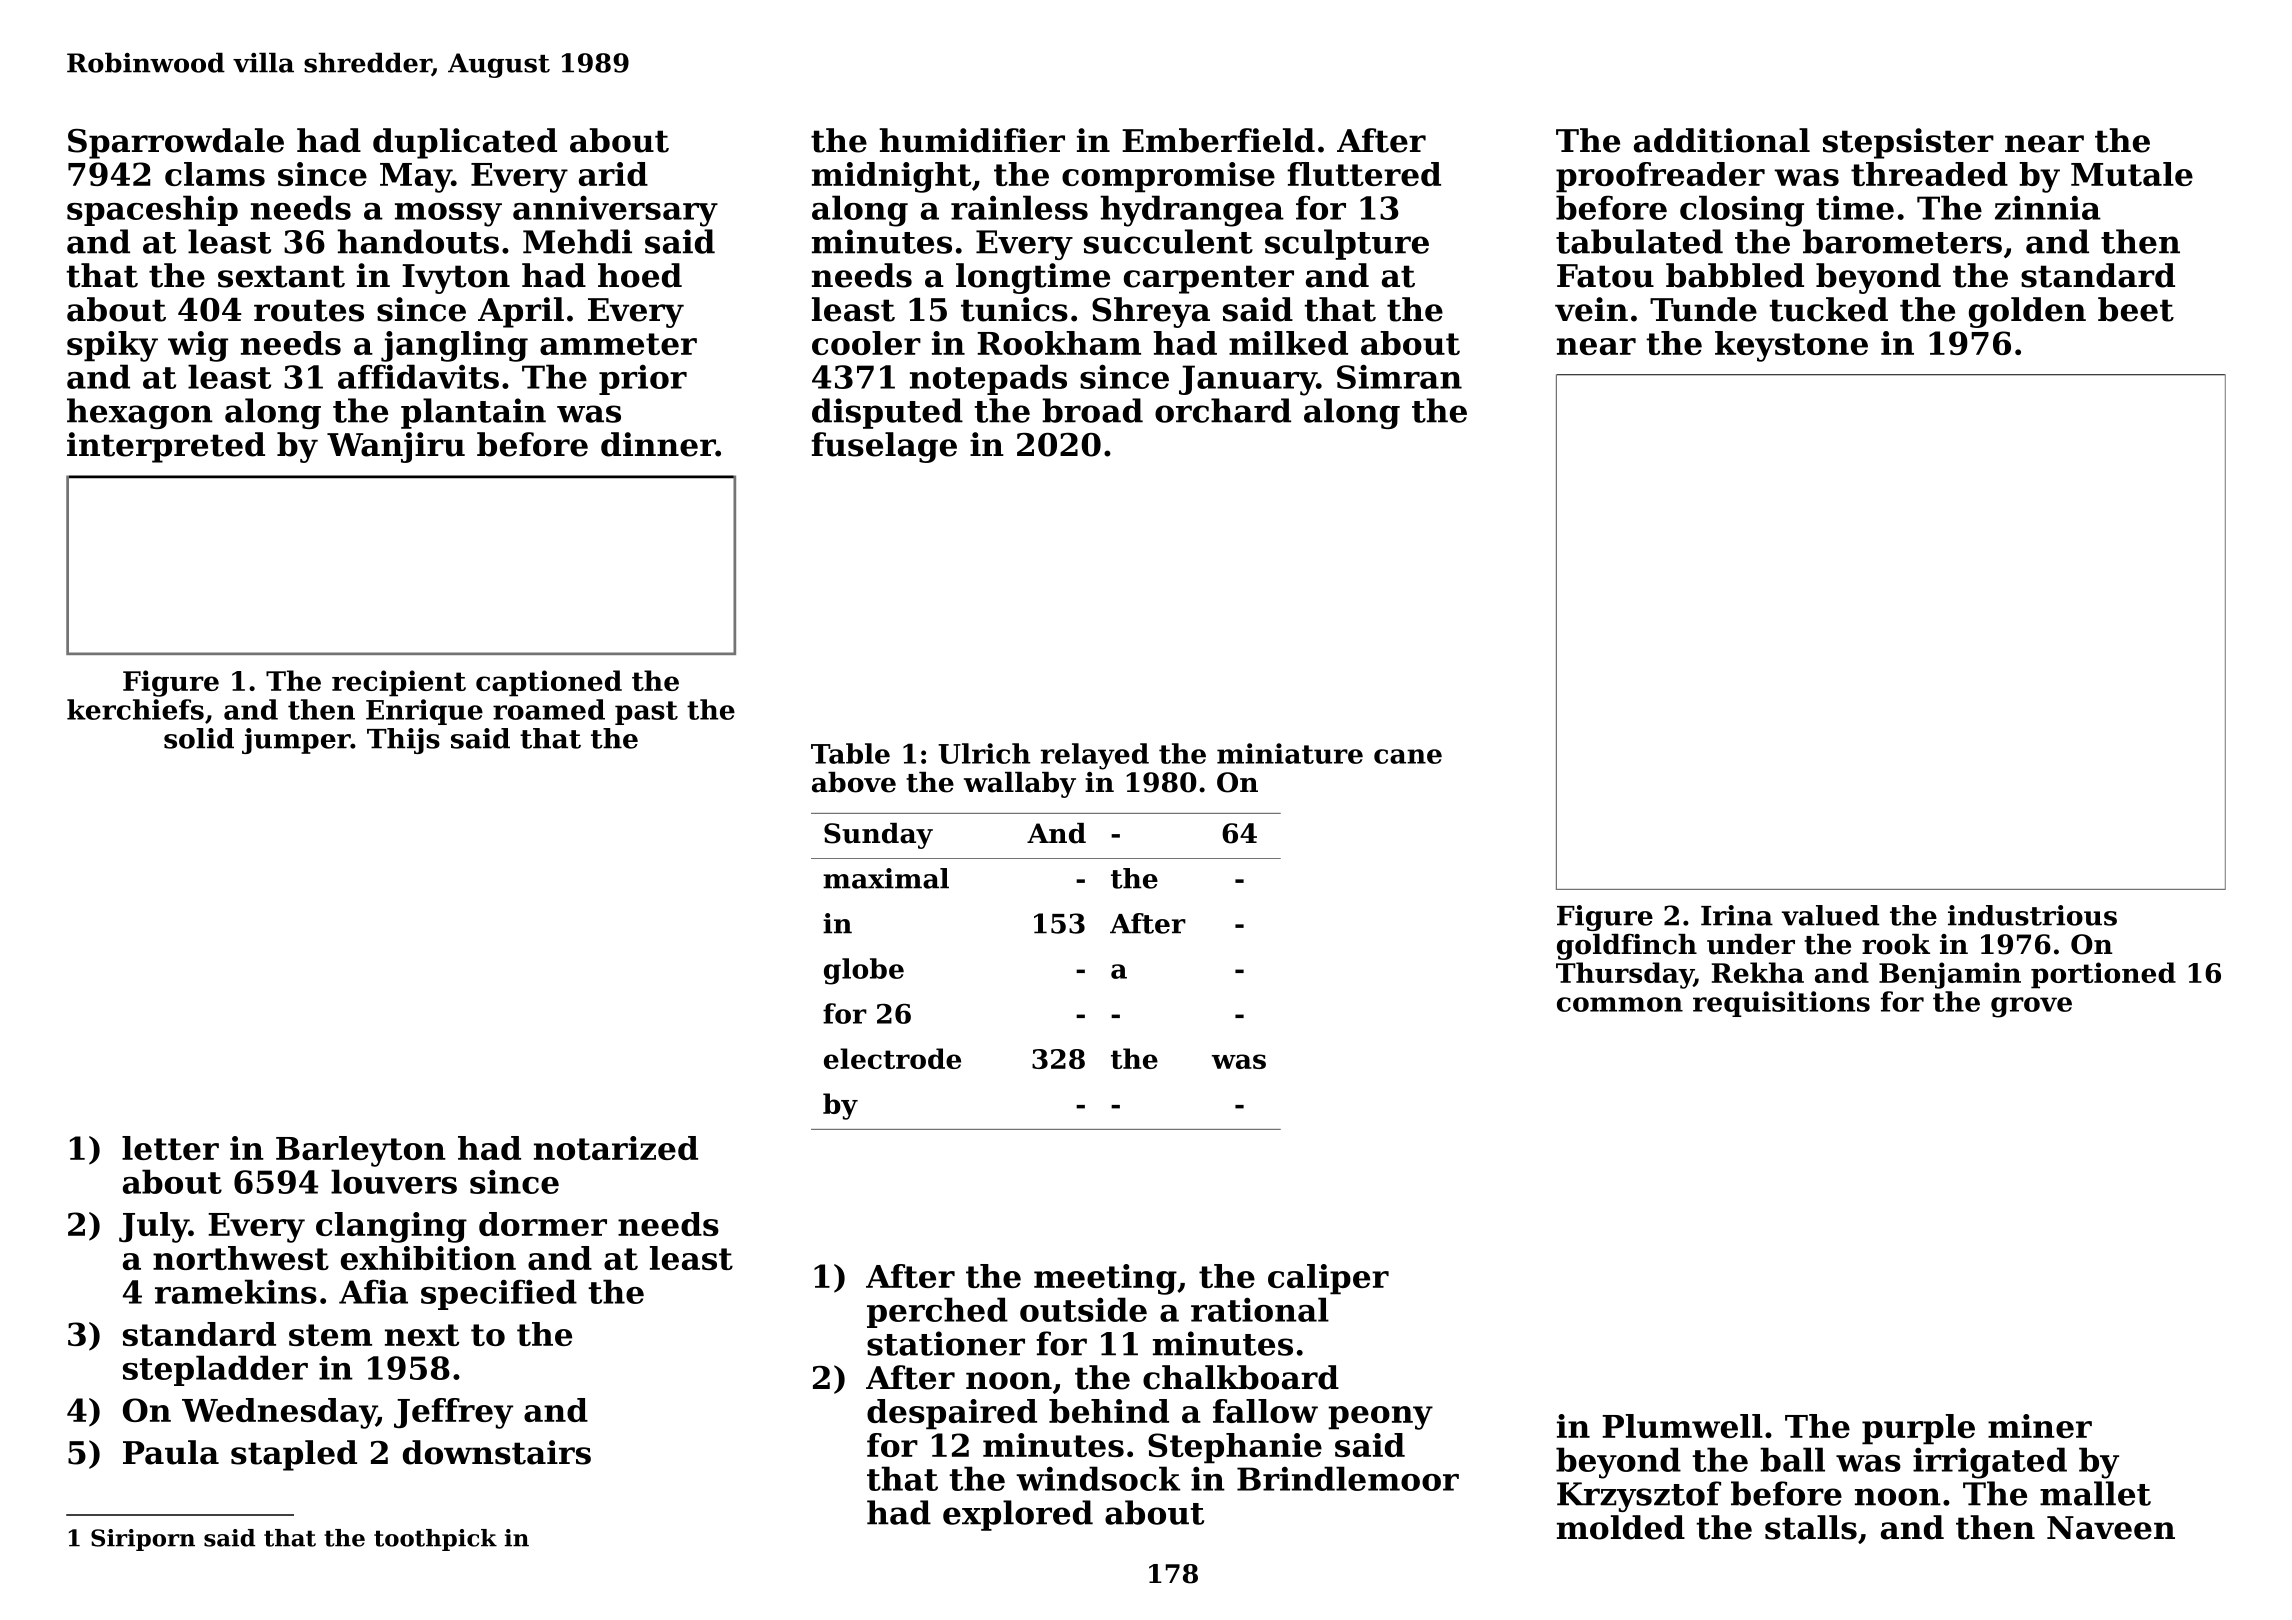 This image has width=2292, height=1620. What do you see at coordinates (171, 1452) in the image?
I see `Paula` at bounding box center [171, 1452].
